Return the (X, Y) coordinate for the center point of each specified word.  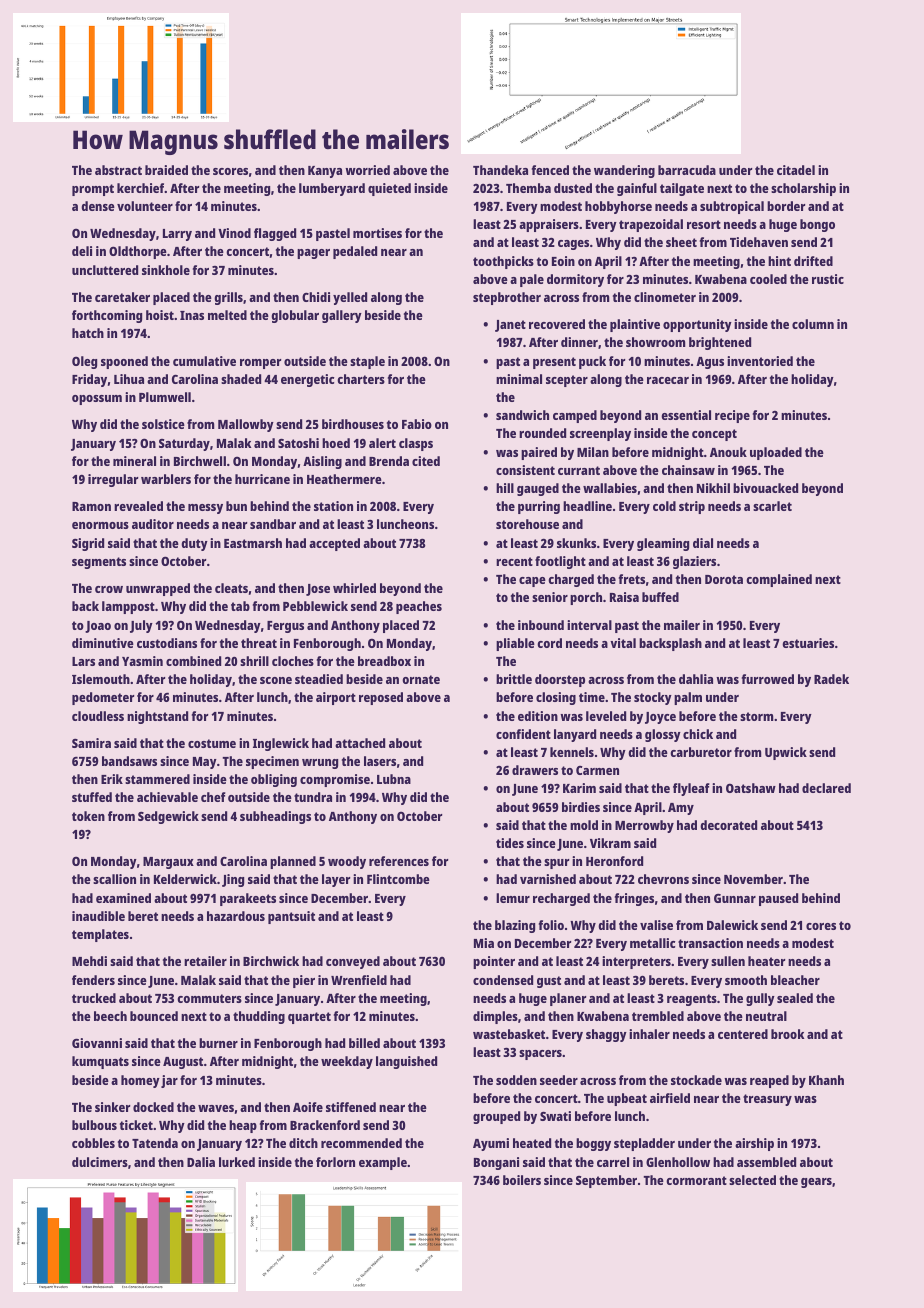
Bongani (496, 1163)
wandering (624, 171)
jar (169, 1081)
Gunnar (735, 898)
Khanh (826, 1080)
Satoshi (298, 443)
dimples (495, 1017)
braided (166, 170)
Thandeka (500, 170)
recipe (732, 416)
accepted (334, 544)
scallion (114, 879)
